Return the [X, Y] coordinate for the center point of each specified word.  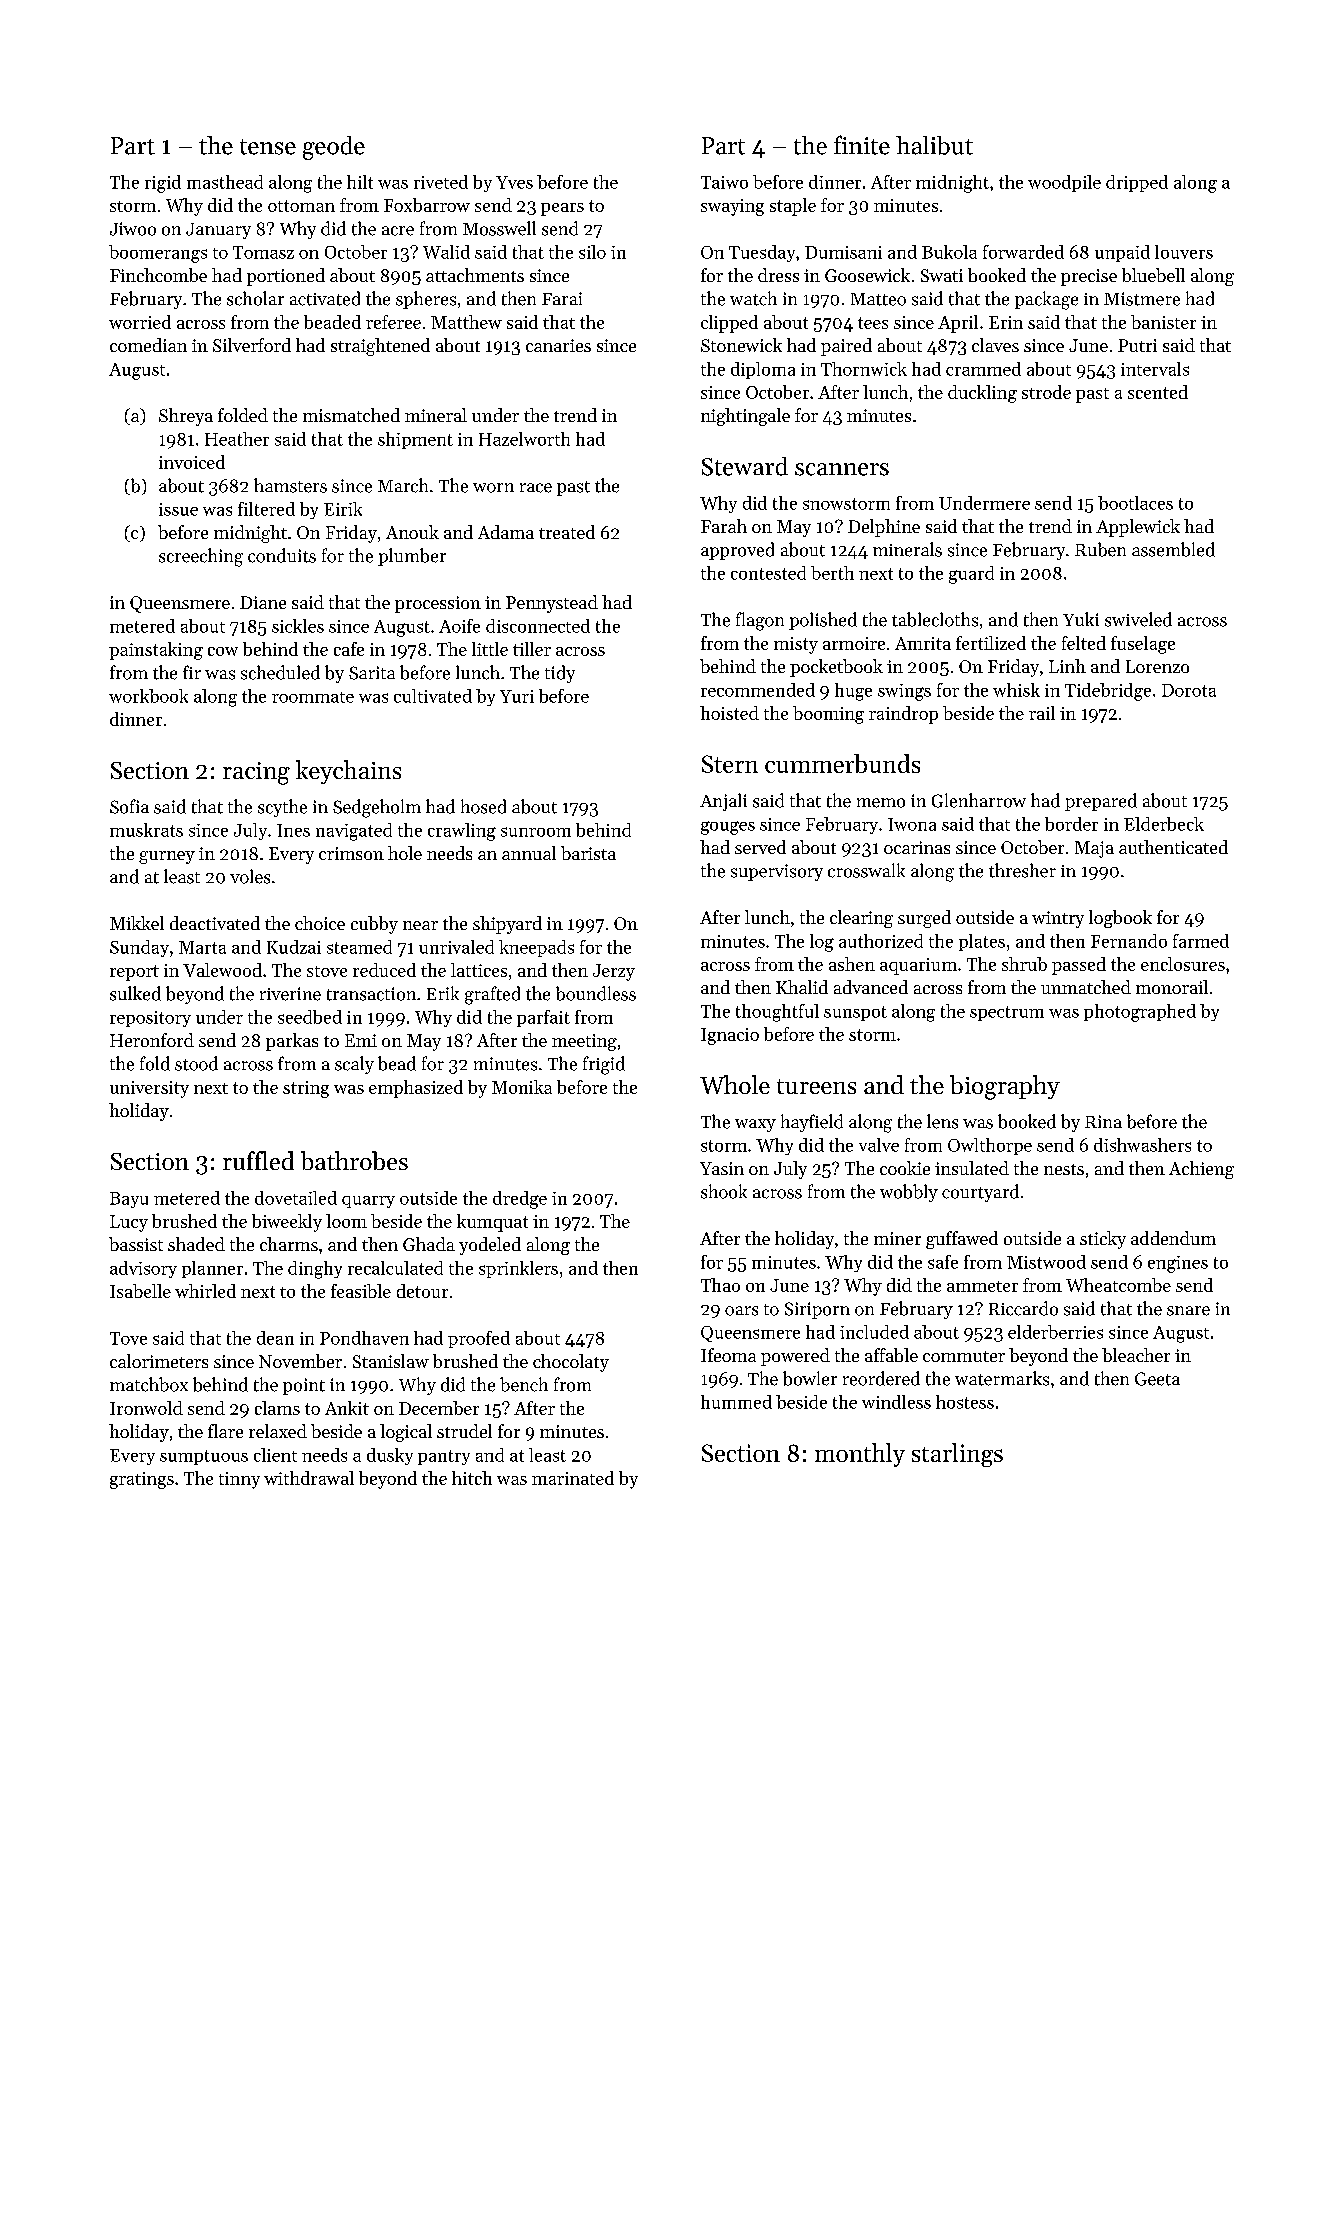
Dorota [1189, 690]
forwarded [1023, 252]
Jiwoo [133, 229]
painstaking [156, 651]
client [275, 1455]
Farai [562, 298]
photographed [1140, 1013]
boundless [596, 993]
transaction [371, 994]
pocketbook [836, 668]
